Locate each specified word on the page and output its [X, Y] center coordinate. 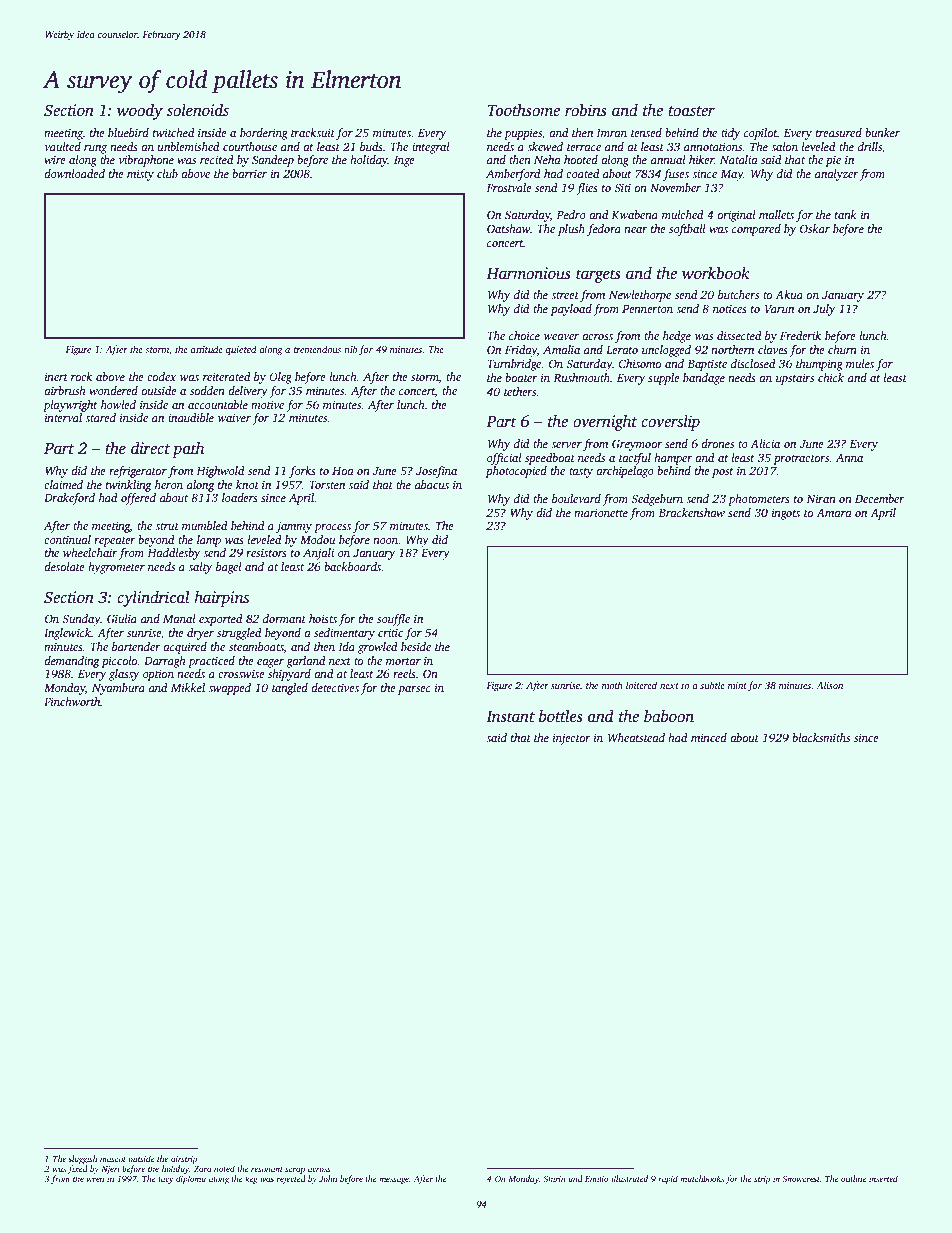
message [394, 1180]
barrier [249, 173]
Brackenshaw [691, 512]
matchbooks [702, 1178]
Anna [849, 457]
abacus [432, 484]
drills [870, 146]
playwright [70, 406]
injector [572, 739]
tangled [290, 689]
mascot [113, 1159]
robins [586, 110]
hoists [323, 618]
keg [251, 1179]
